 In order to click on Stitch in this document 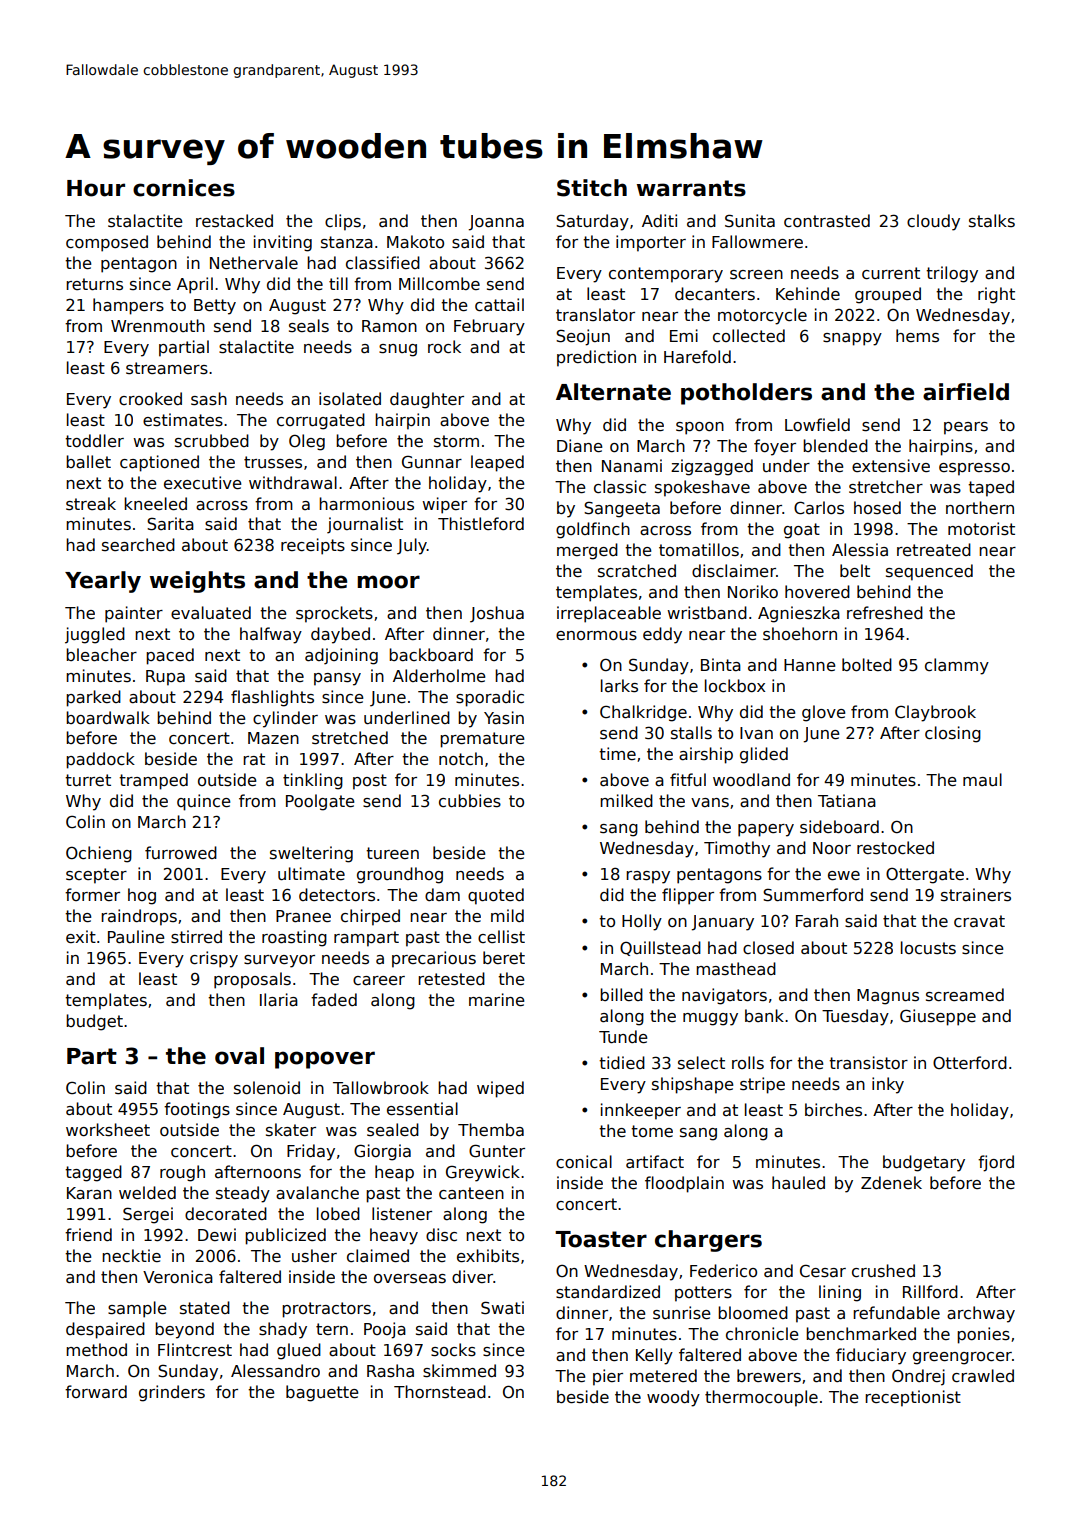, I will do `click(592, 188)`.
